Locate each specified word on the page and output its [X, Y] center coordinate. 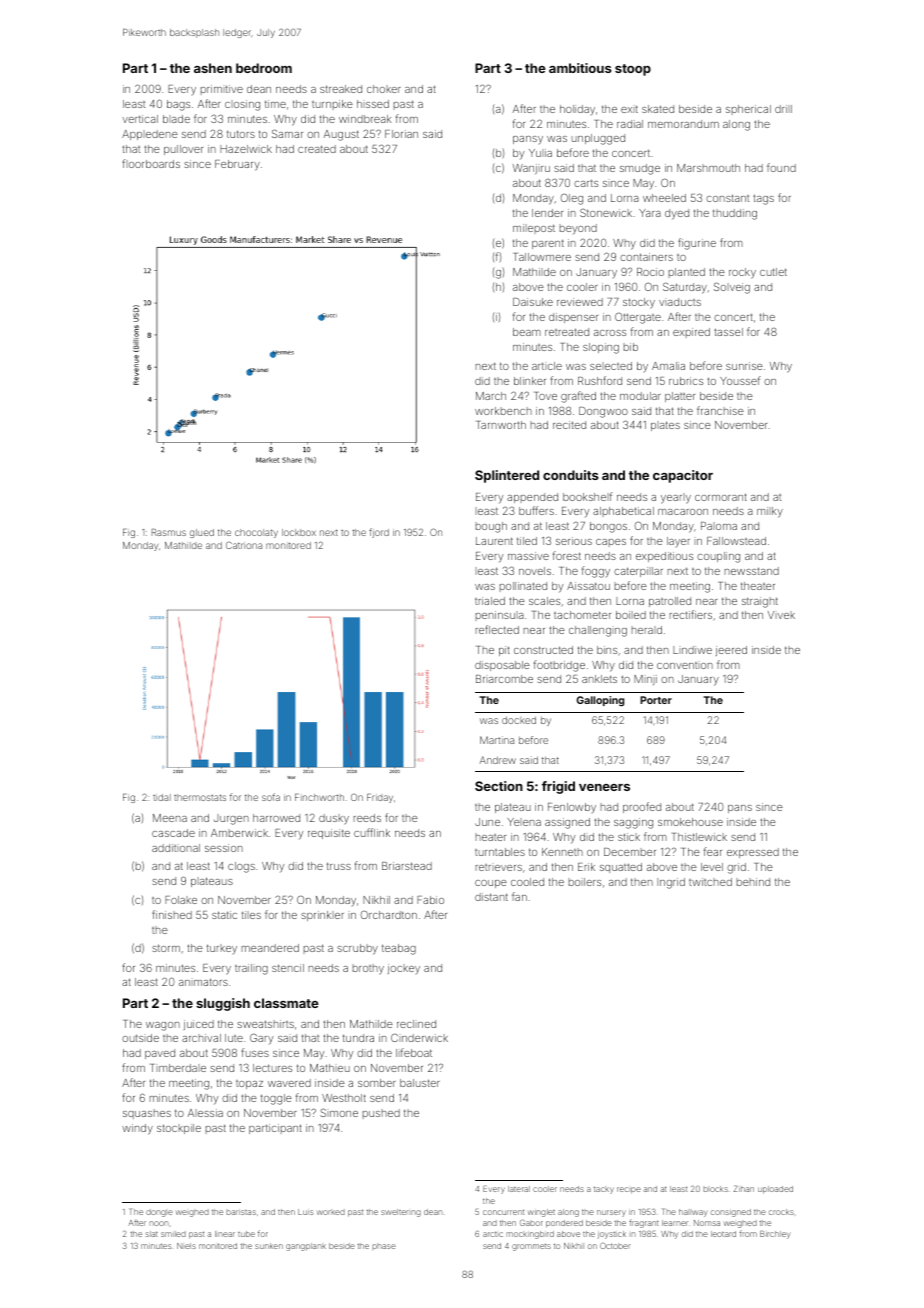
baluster [420, 1083]
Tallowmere [542, 257]
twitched [710, 882]
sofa [271, 797]
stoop [633, 70]
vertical [140, 119]
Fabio [430, 900]
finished [172, 914]
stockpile [179, 1129]
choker [384, 89]
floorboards [151, 163]
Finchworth [319, 797]
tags [763, 199]
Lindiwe [692, 650]
